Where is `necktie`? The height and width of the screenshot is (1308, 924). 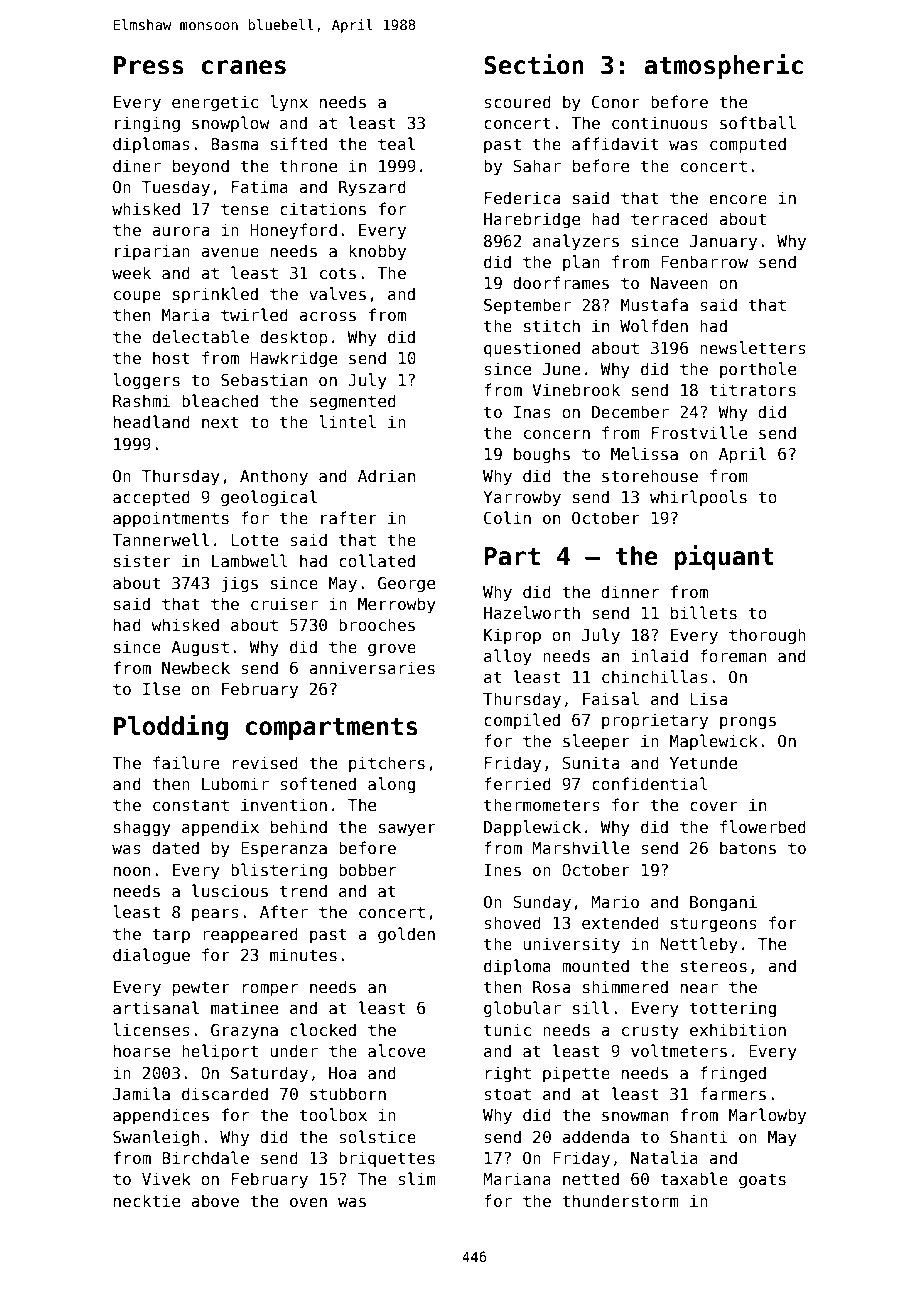
necktie is located at coordinates (147, 1200).
